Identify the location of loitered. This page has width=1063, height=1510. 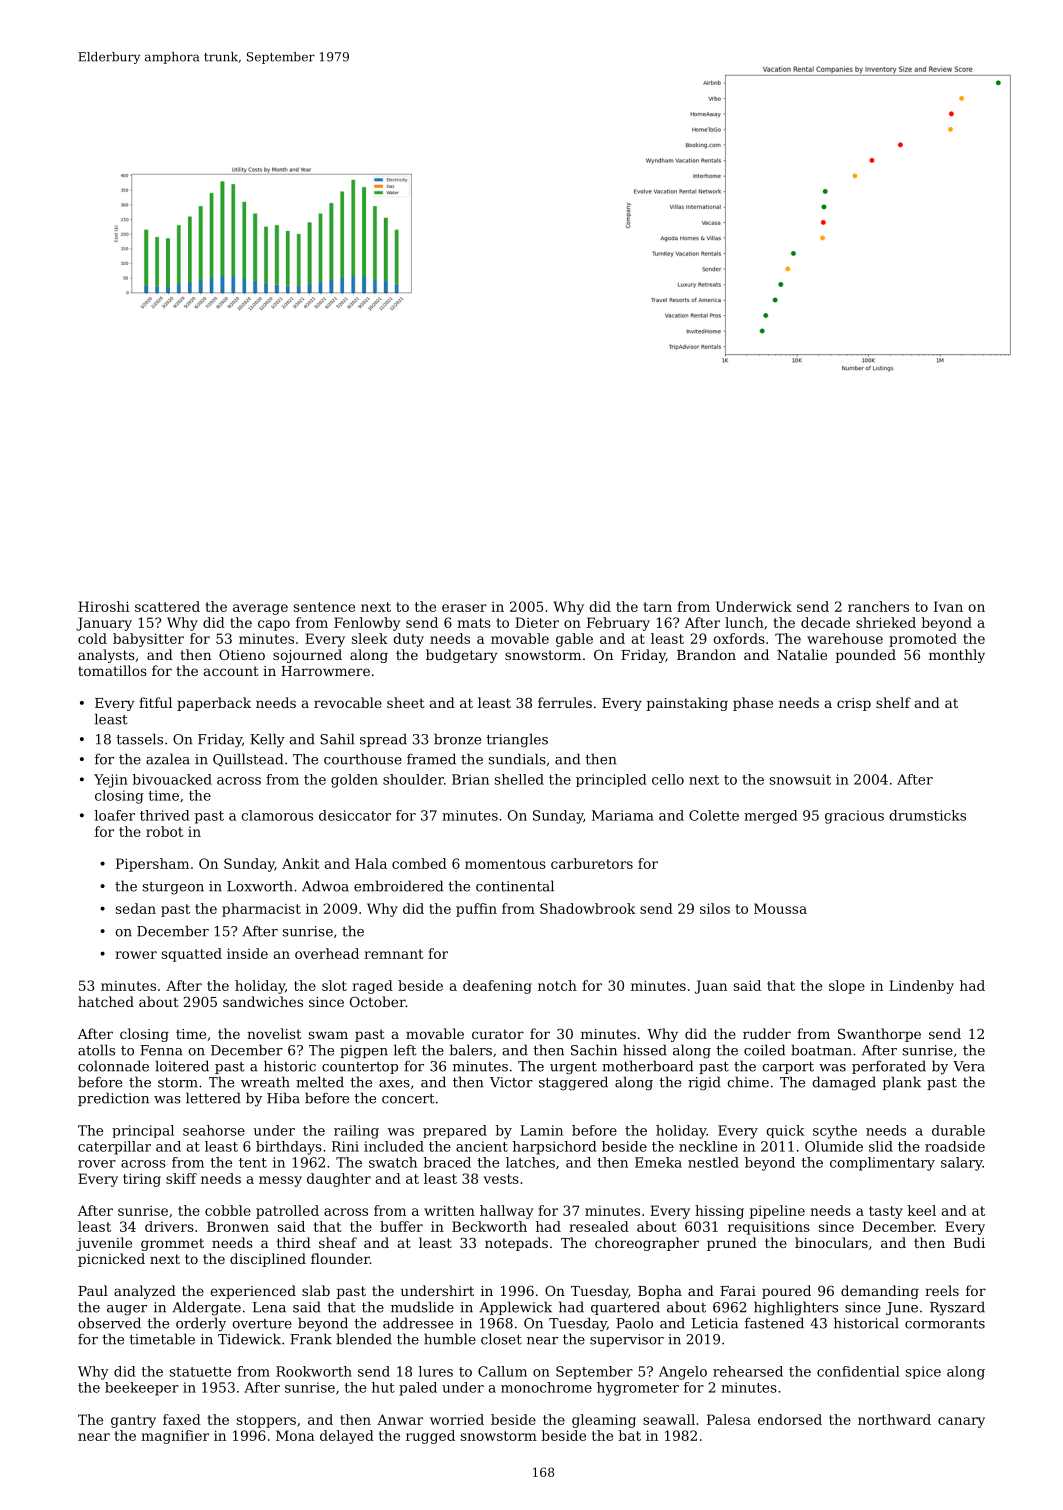
(182, 1066).
